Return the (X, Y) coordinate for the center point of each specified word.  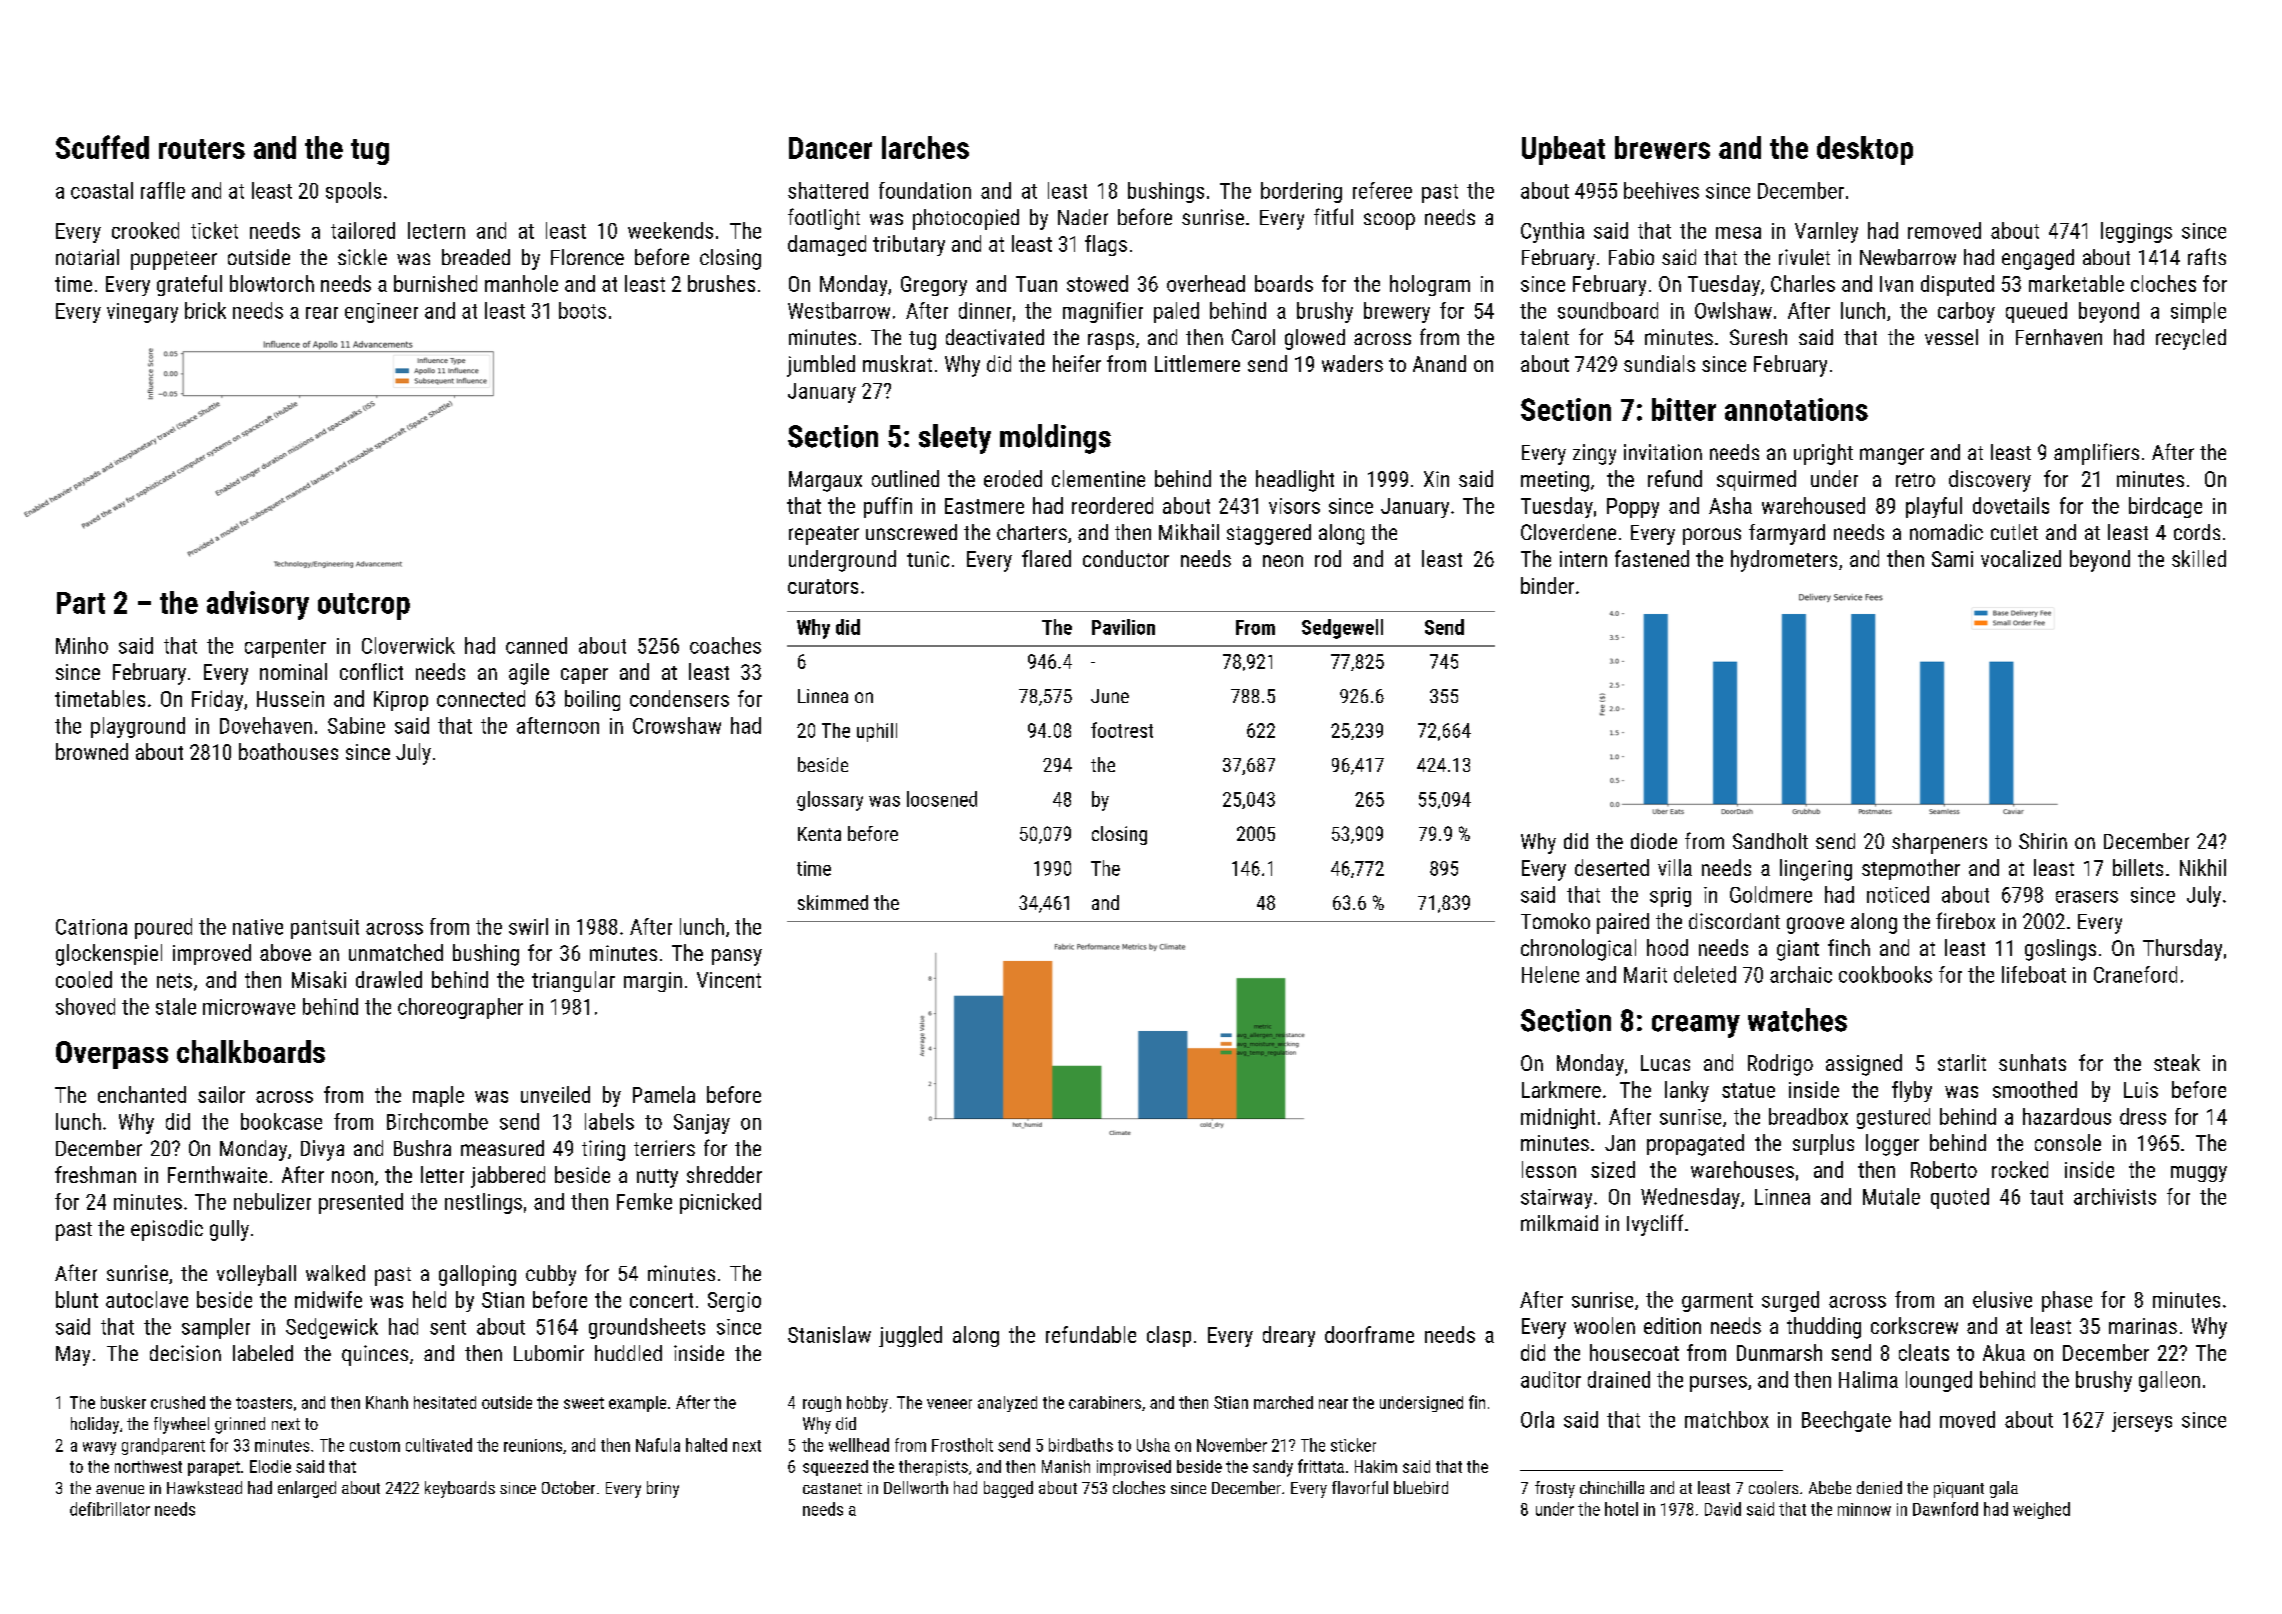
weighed (2041, 1510)
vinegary (142, 313)
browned (92, 751)
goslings (2060, 950)
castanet (832, 1488)
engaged (2038, 259)
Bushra (422, 1148)
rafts (2207, 256)
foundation (925, 190)
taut (2046, 1197)
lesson (1549, 1169)
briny (663, 1489)
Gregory (934, 286)
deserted (1612, 867)
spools (353, 192)
